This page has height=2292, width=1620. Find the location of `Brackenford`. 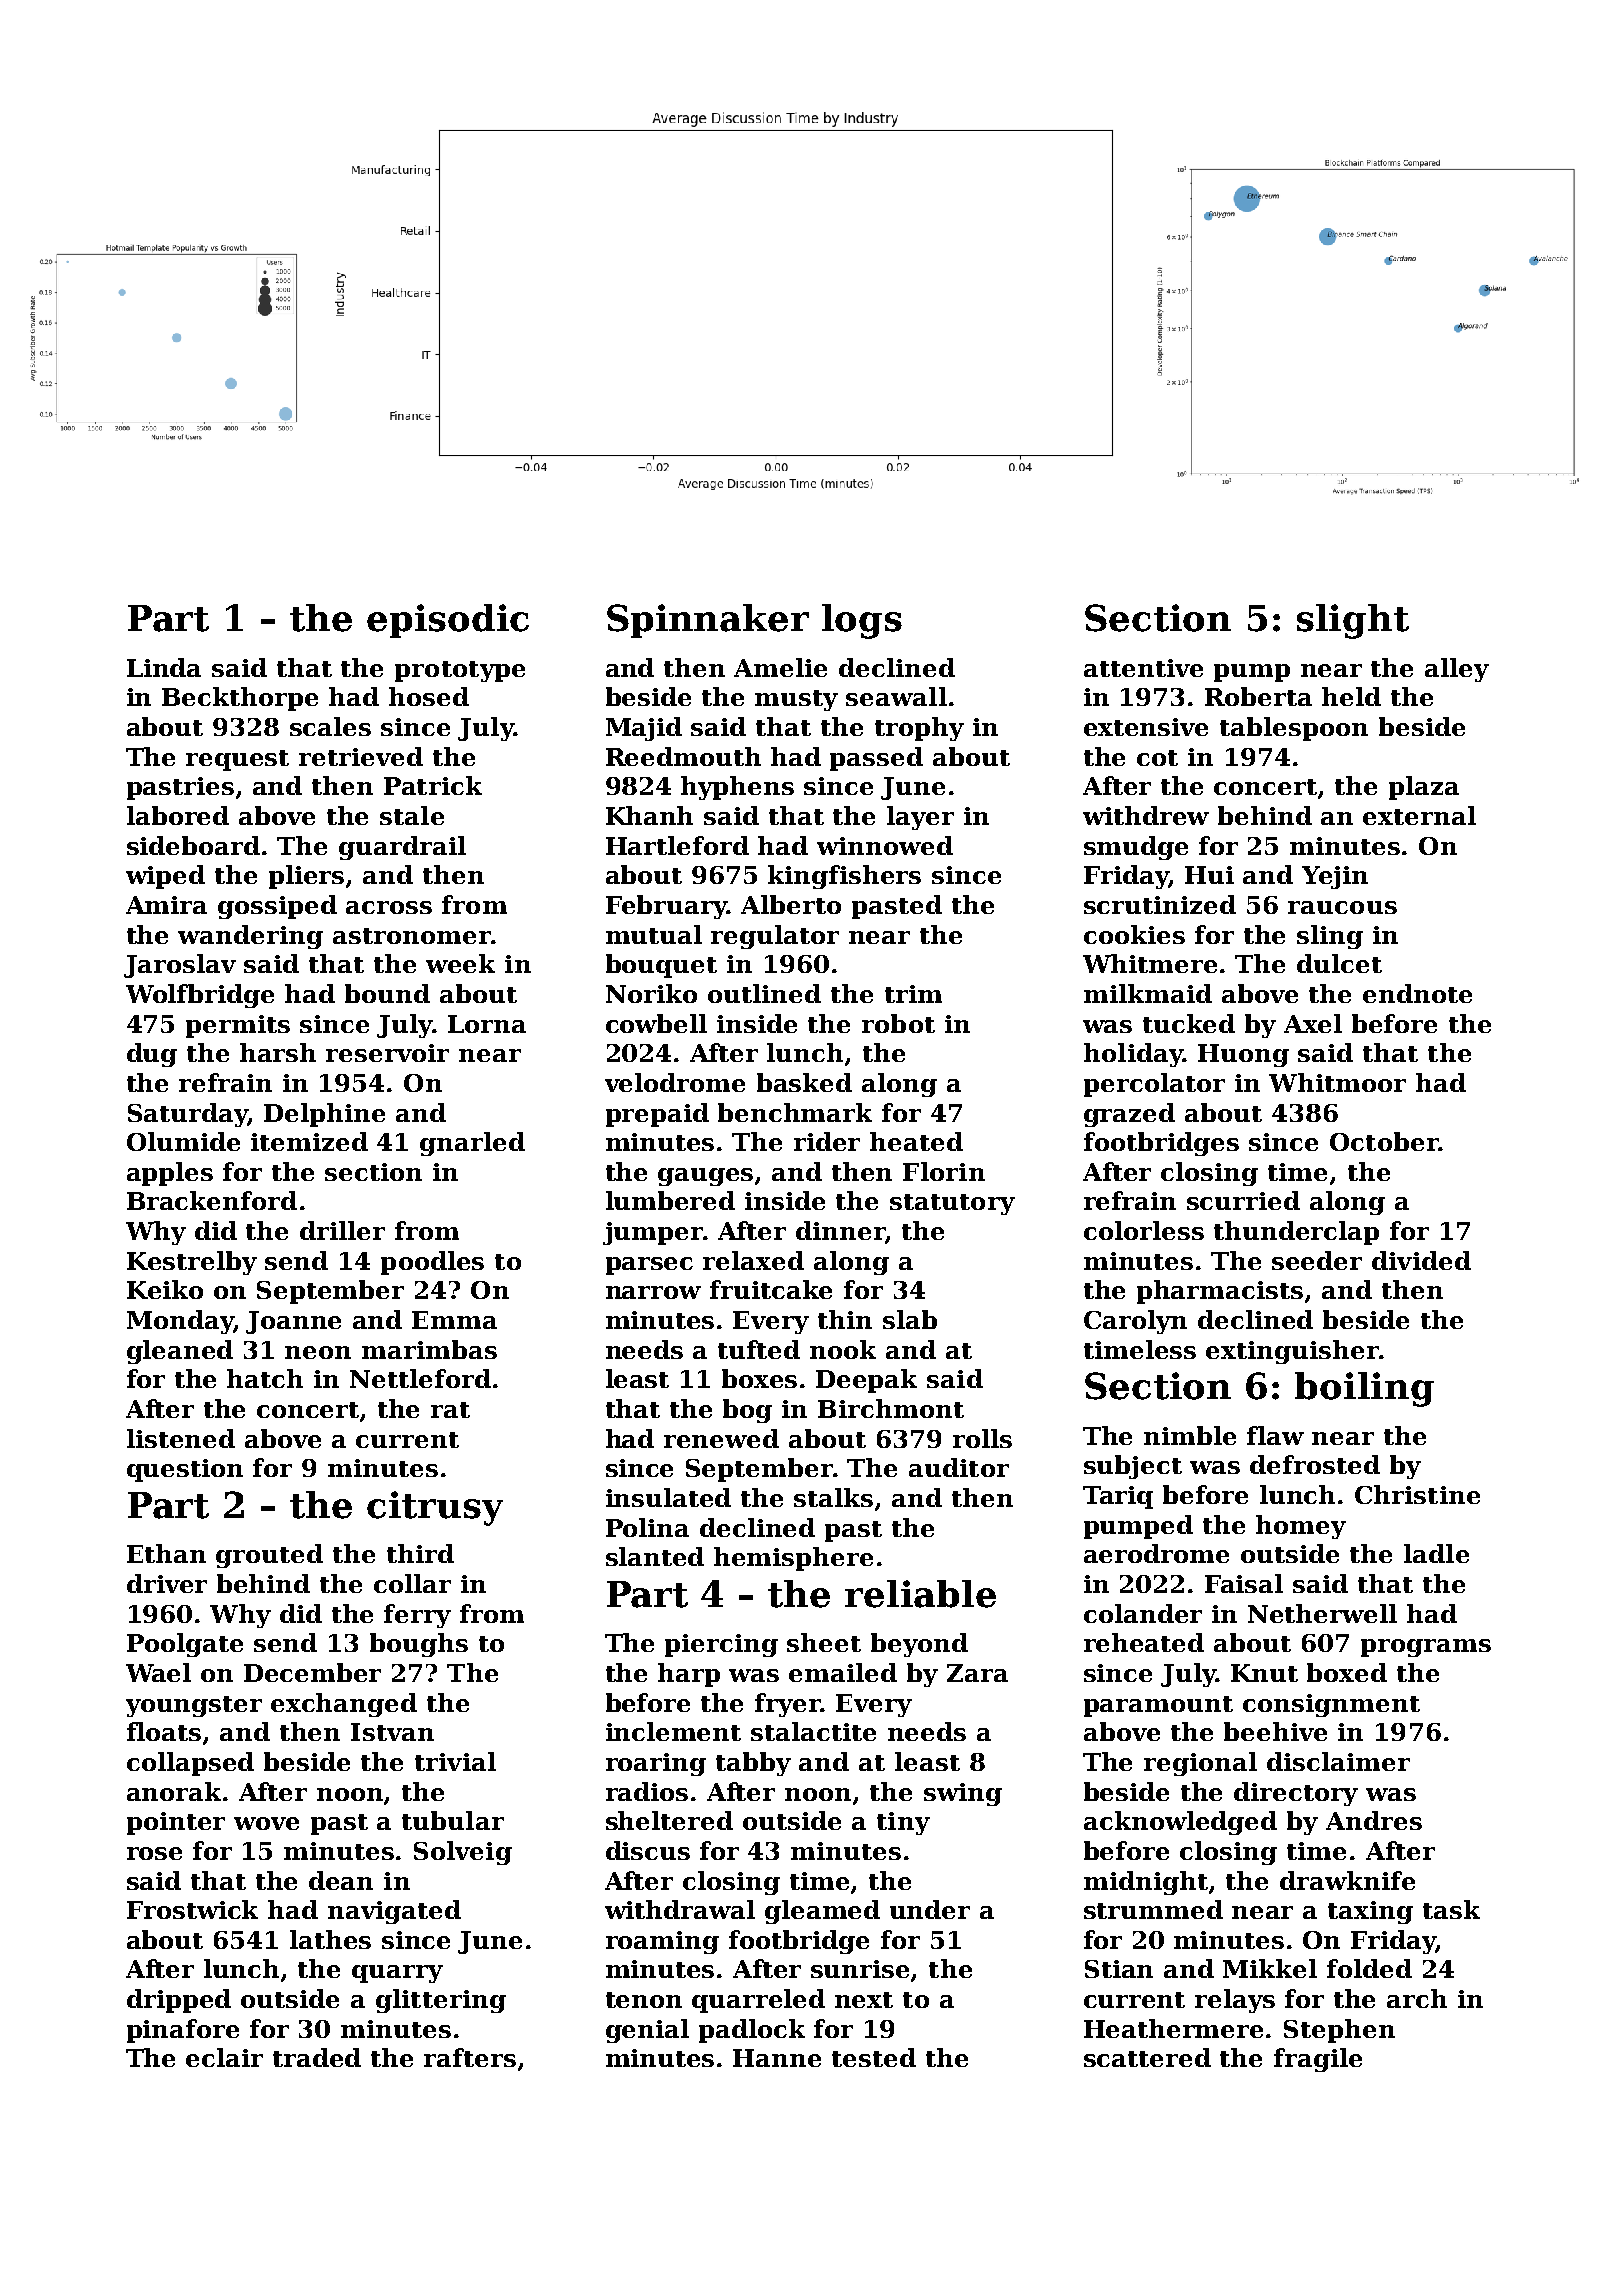

Brackenford is located at coordinates (212, 1200).
